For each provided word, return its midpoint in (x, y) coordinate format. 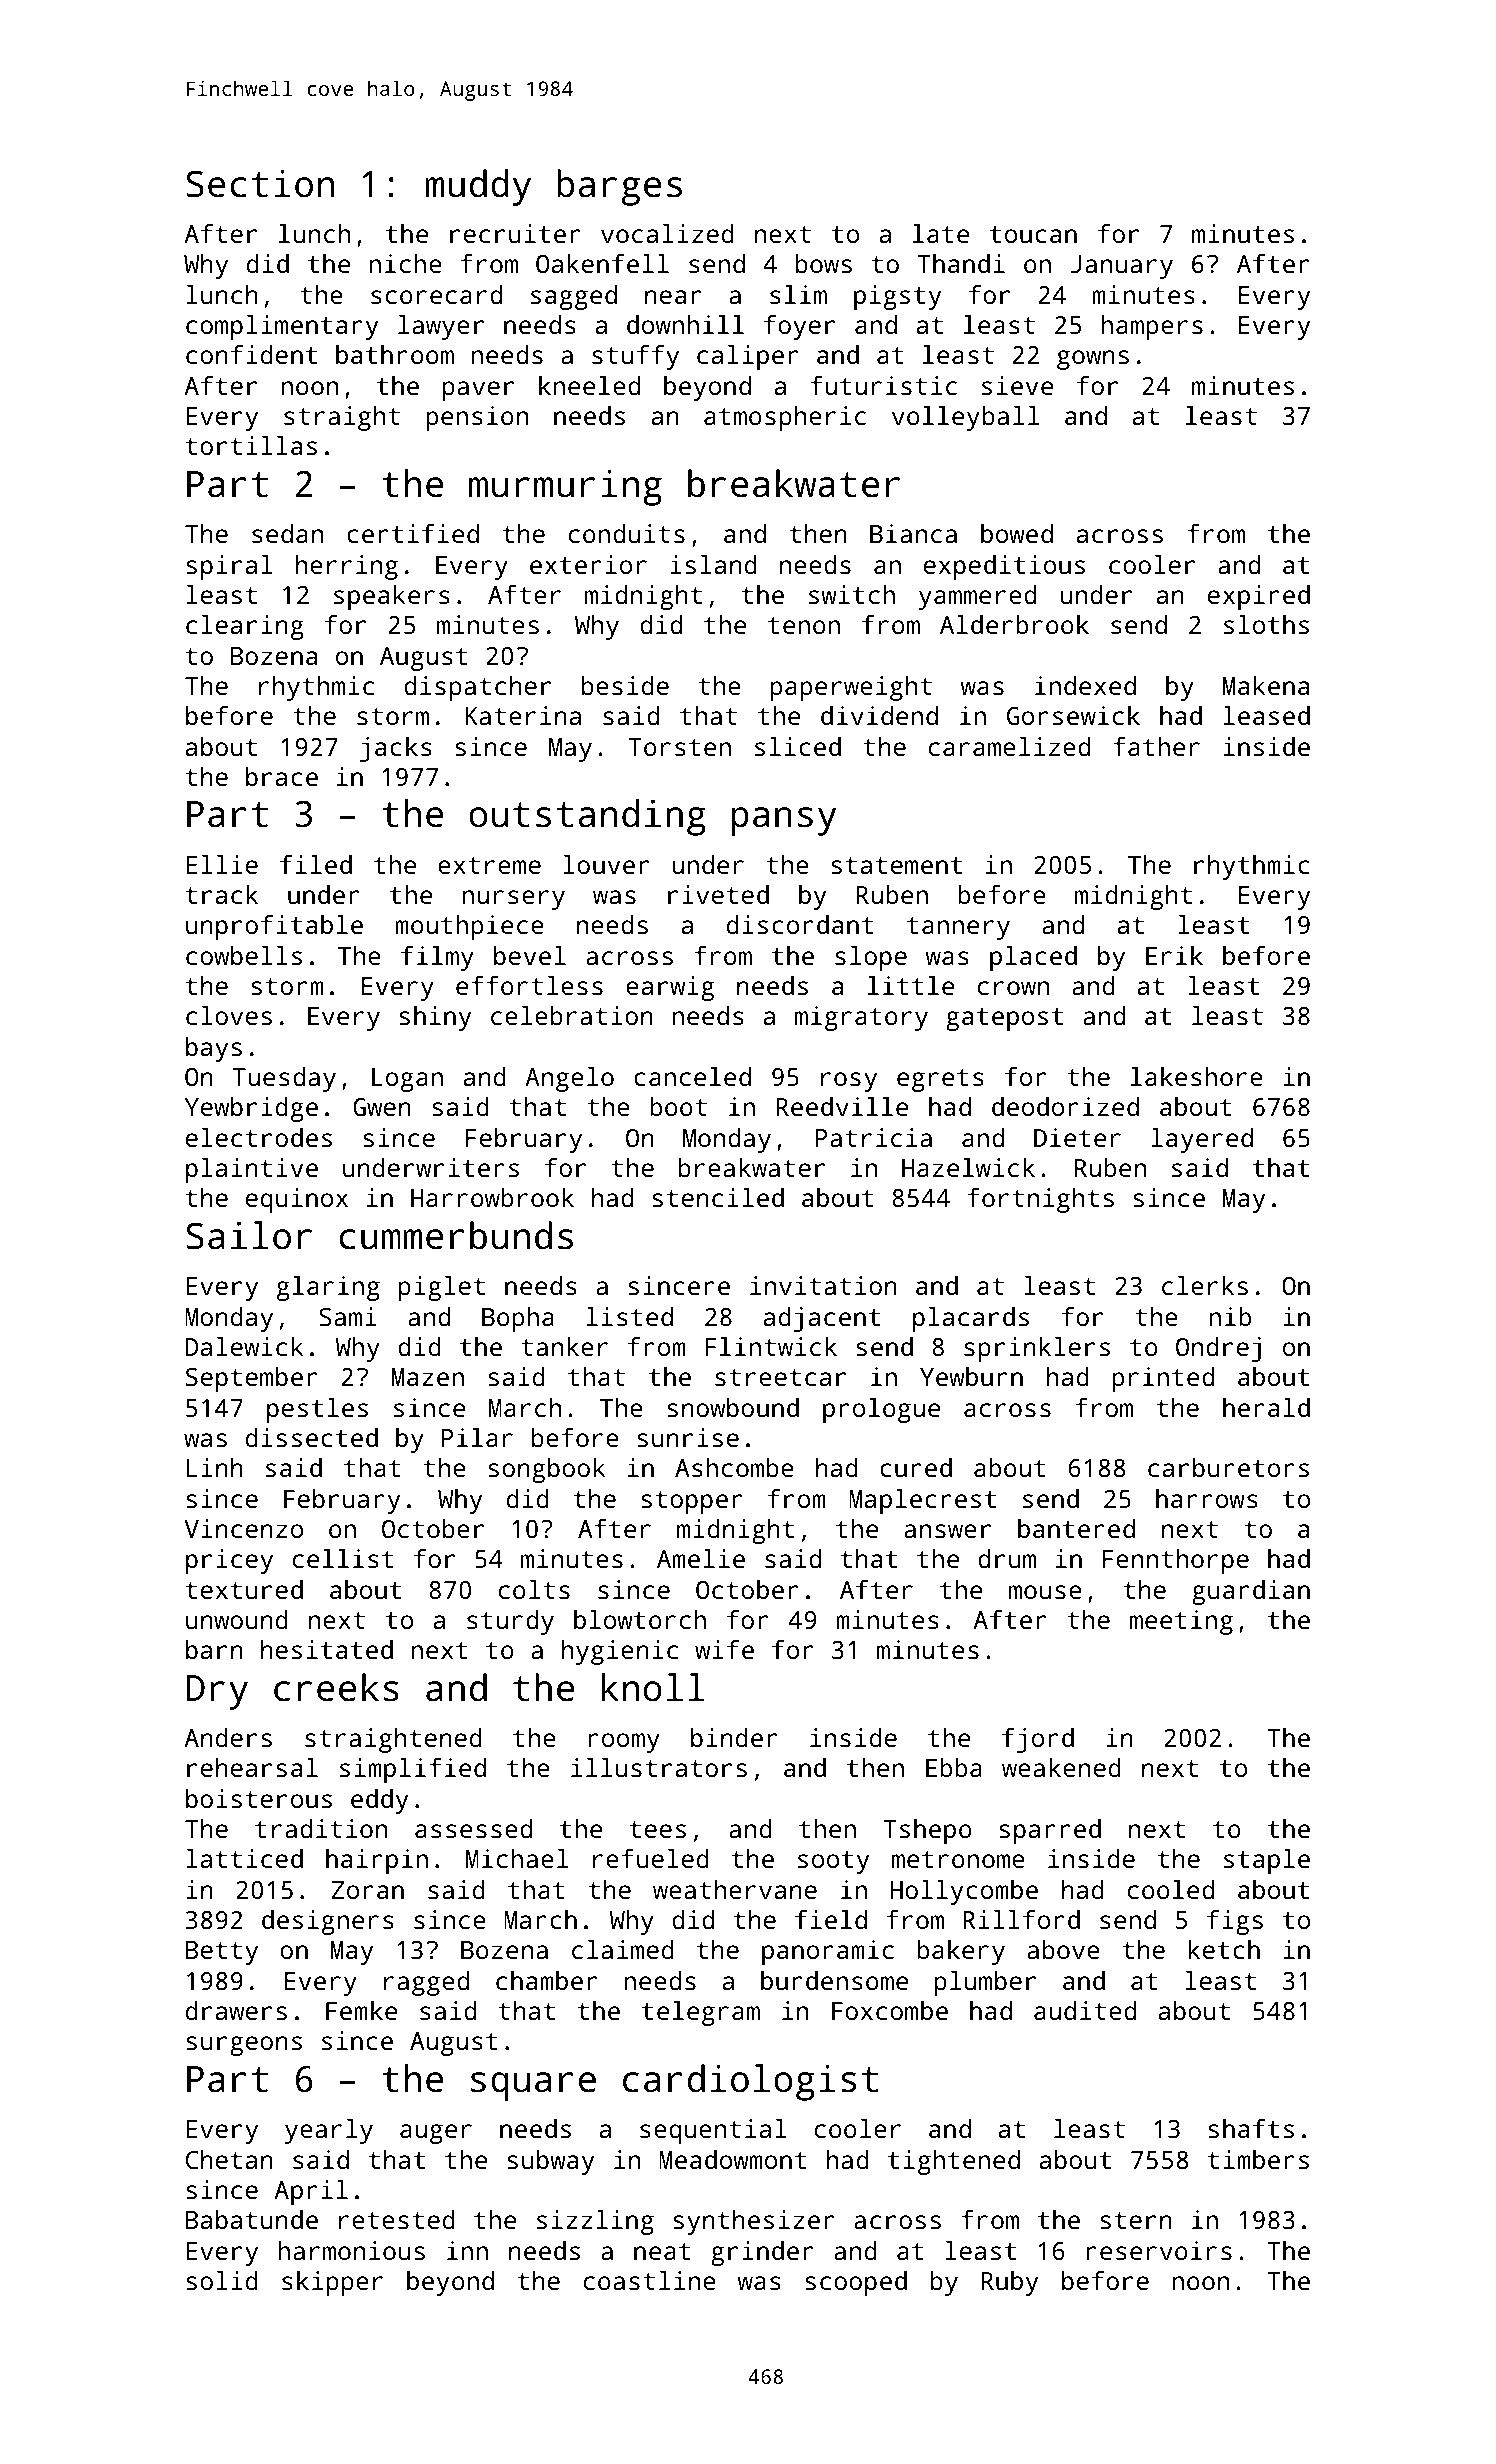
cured (916, 1467)
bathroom (395, 354)
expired (1259, 597)
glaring (328, 1288)
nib (1230, 1316)
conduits (627, 533)
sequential (713, 2131)
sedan (287, 533)
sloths (1266, 624)
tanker (564, 1346)
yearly (329, 2131)
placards (971, 1319)
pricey (229, 1561)
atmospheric (785, 418)
